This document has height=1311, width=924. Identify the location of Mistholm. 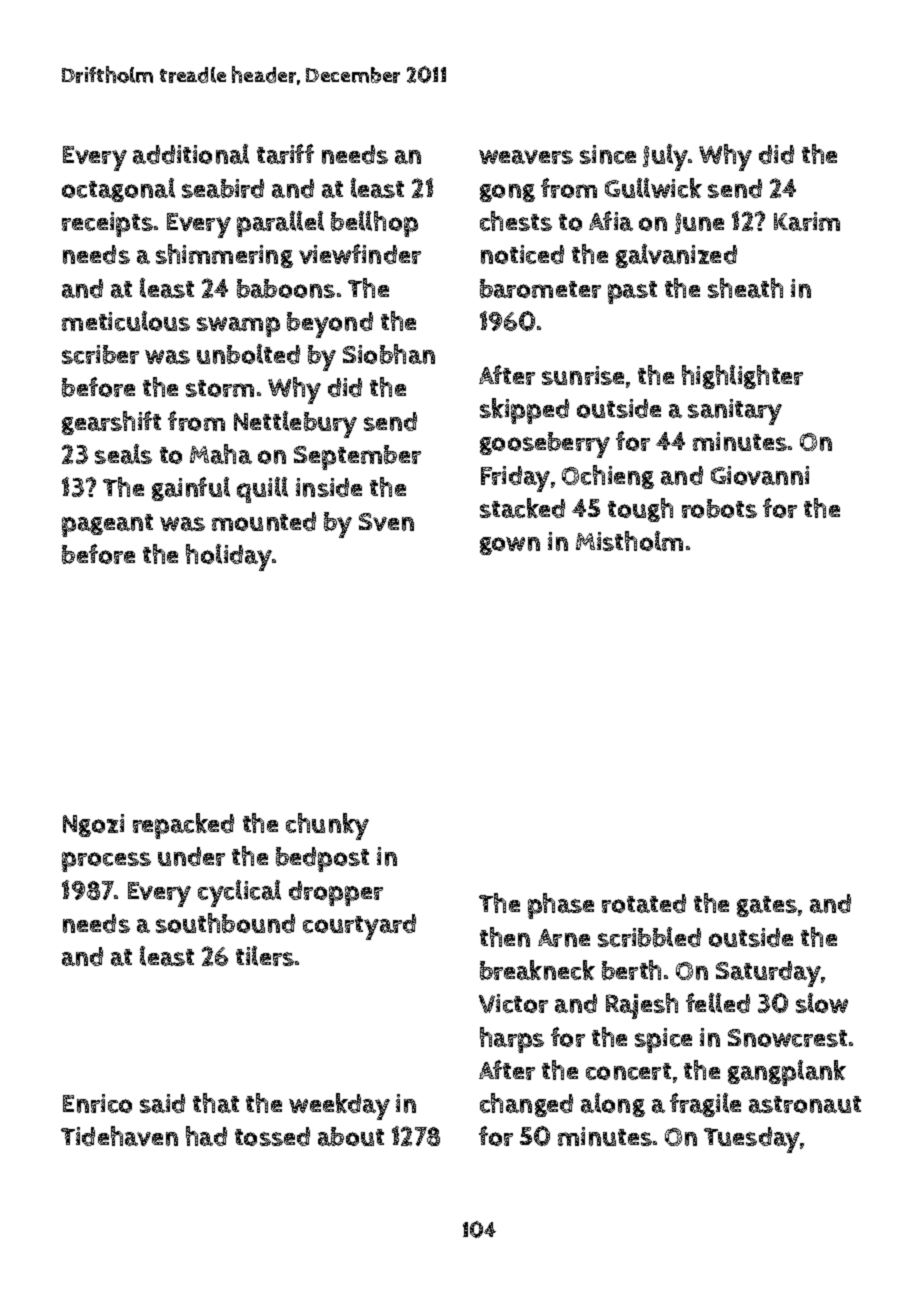
(629, 541).
